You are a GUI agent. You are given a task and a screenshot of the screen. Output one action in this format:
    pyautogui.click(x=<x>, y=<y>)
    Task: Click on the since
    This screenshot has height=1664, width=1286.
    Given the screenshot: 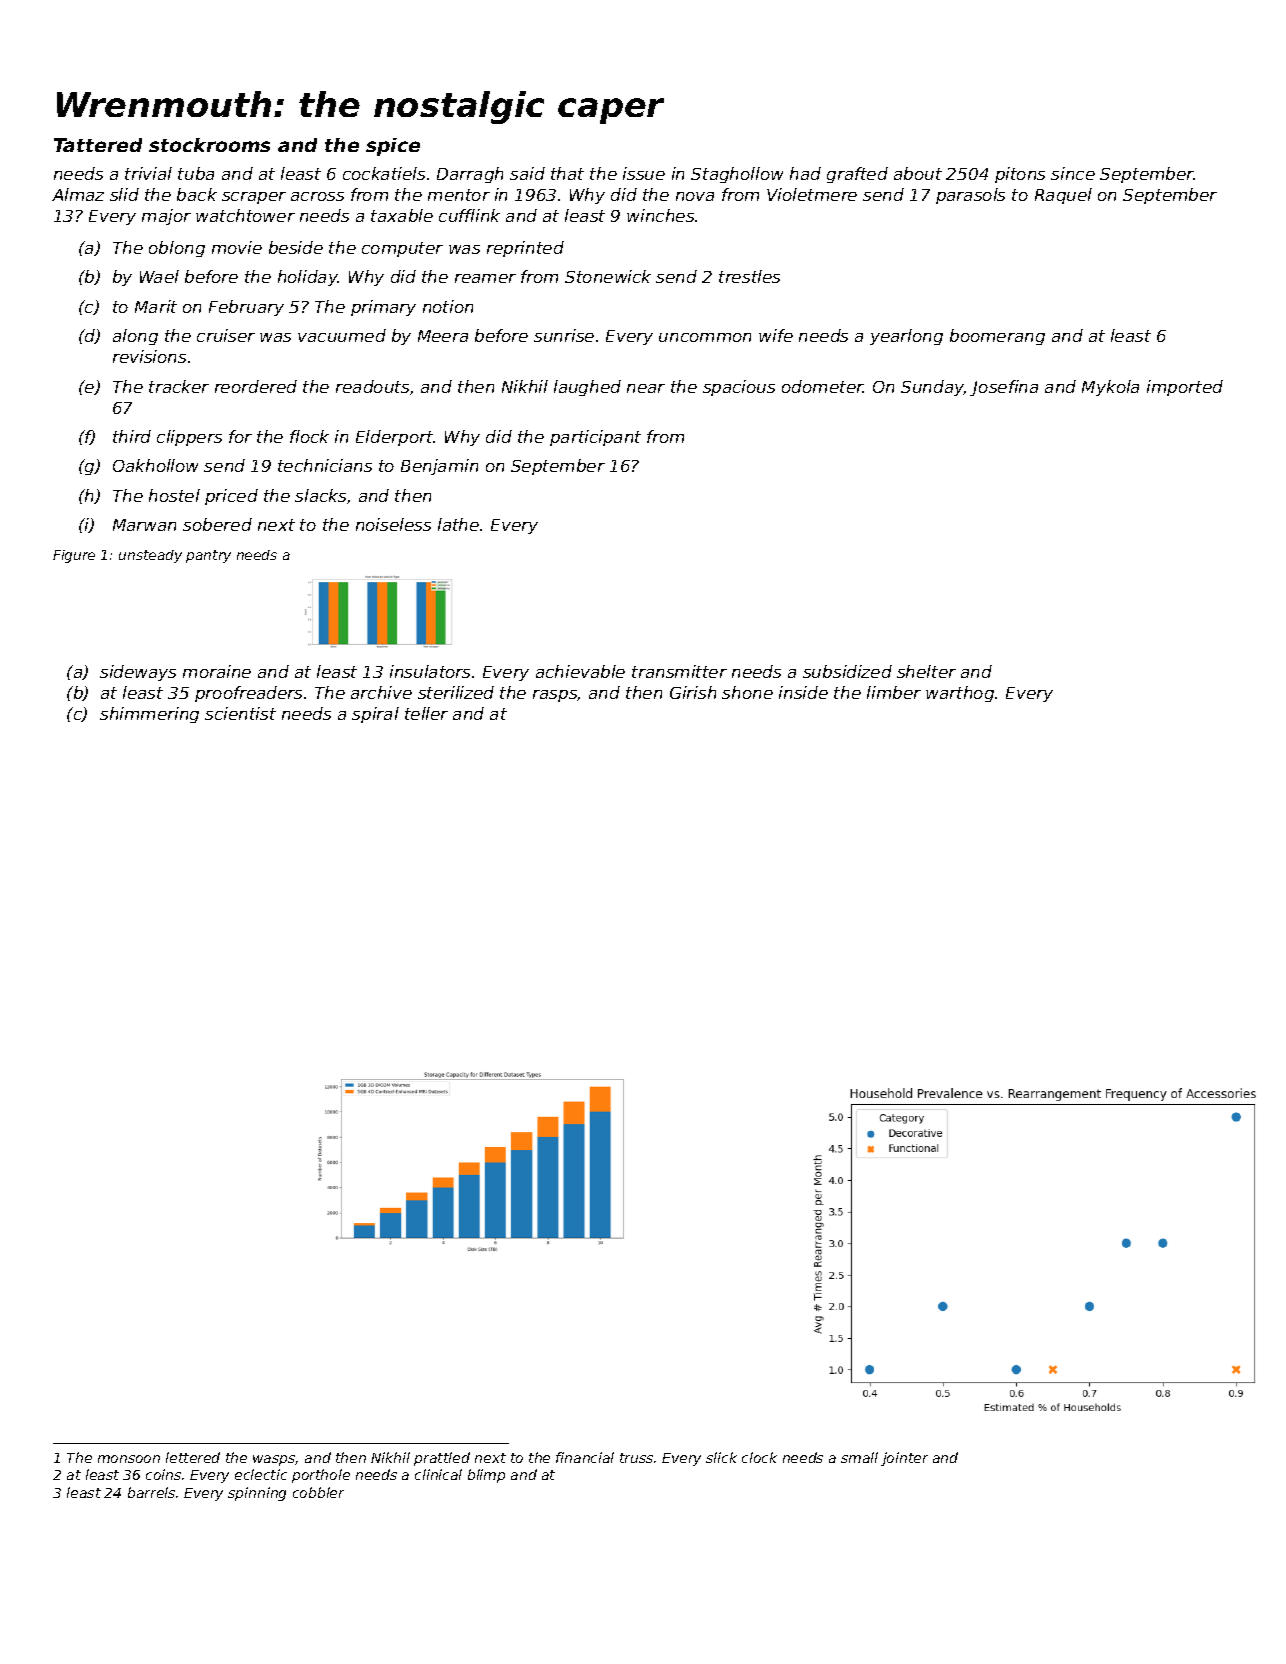 What is the action you would take?
    pyautogui.click(x=1073, y=173)
